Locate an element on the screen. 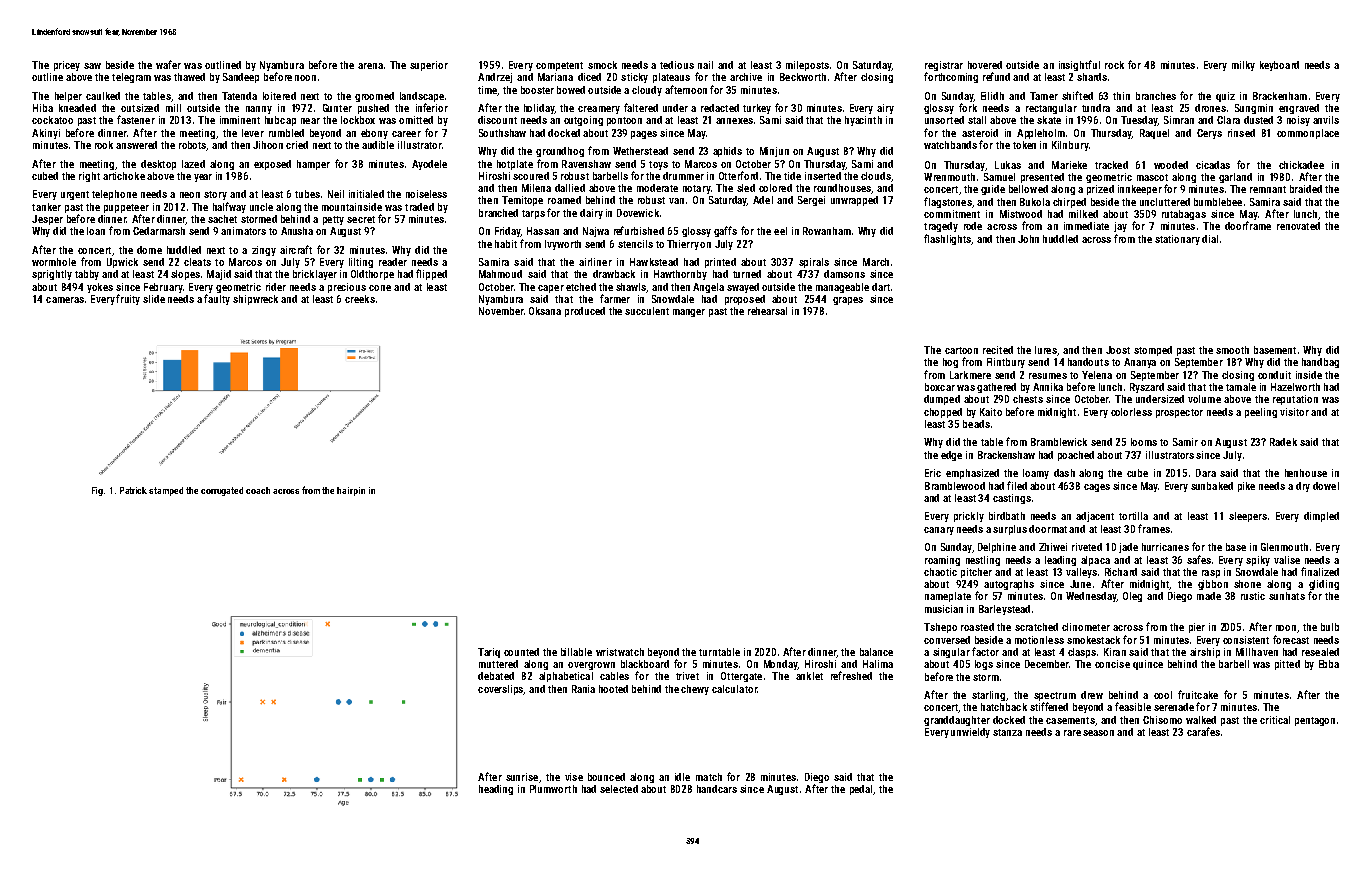  cicadas is located at coordinates (1213, 165).
